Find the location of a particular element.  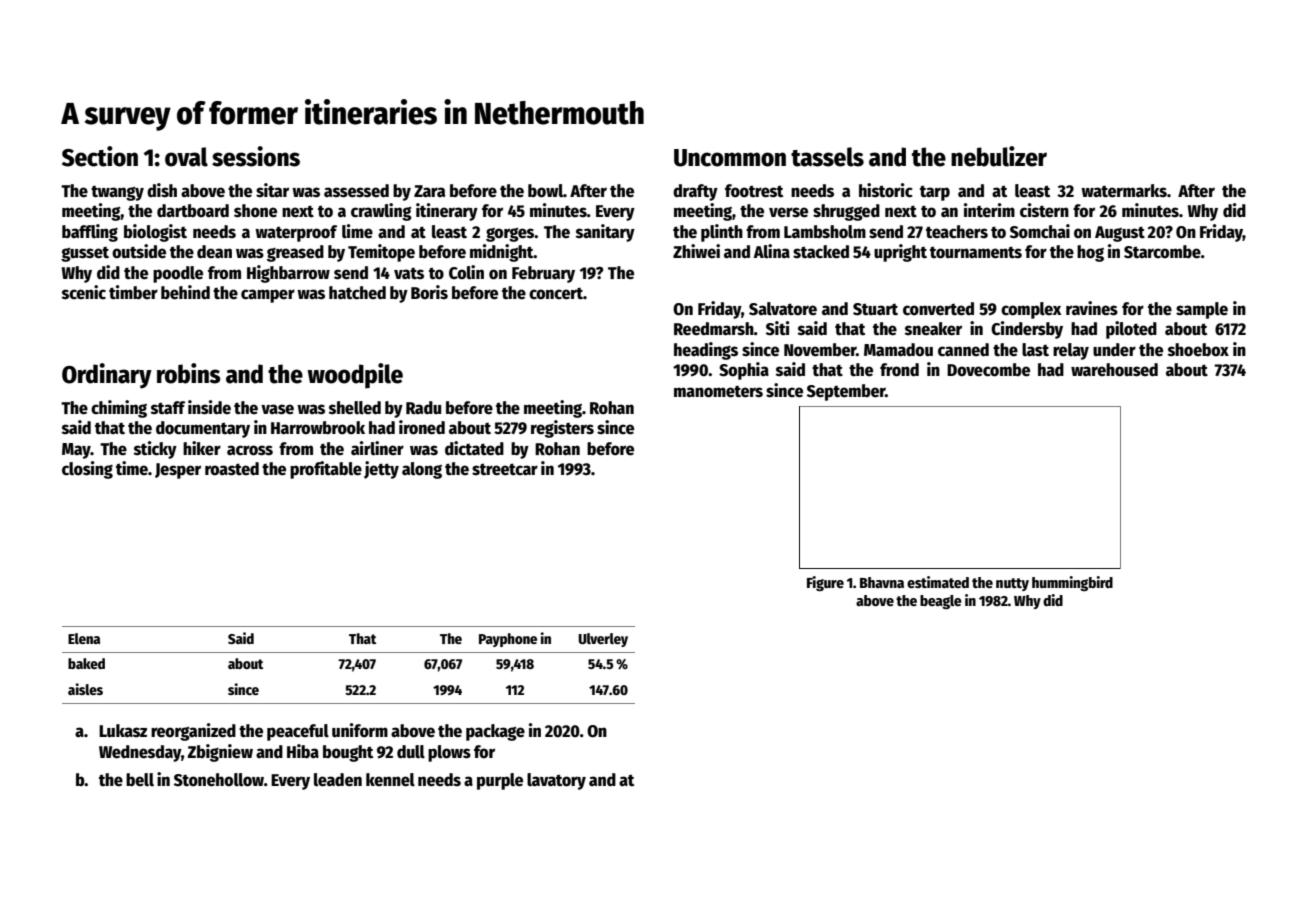

vase is located at coordinates (277, 409).
